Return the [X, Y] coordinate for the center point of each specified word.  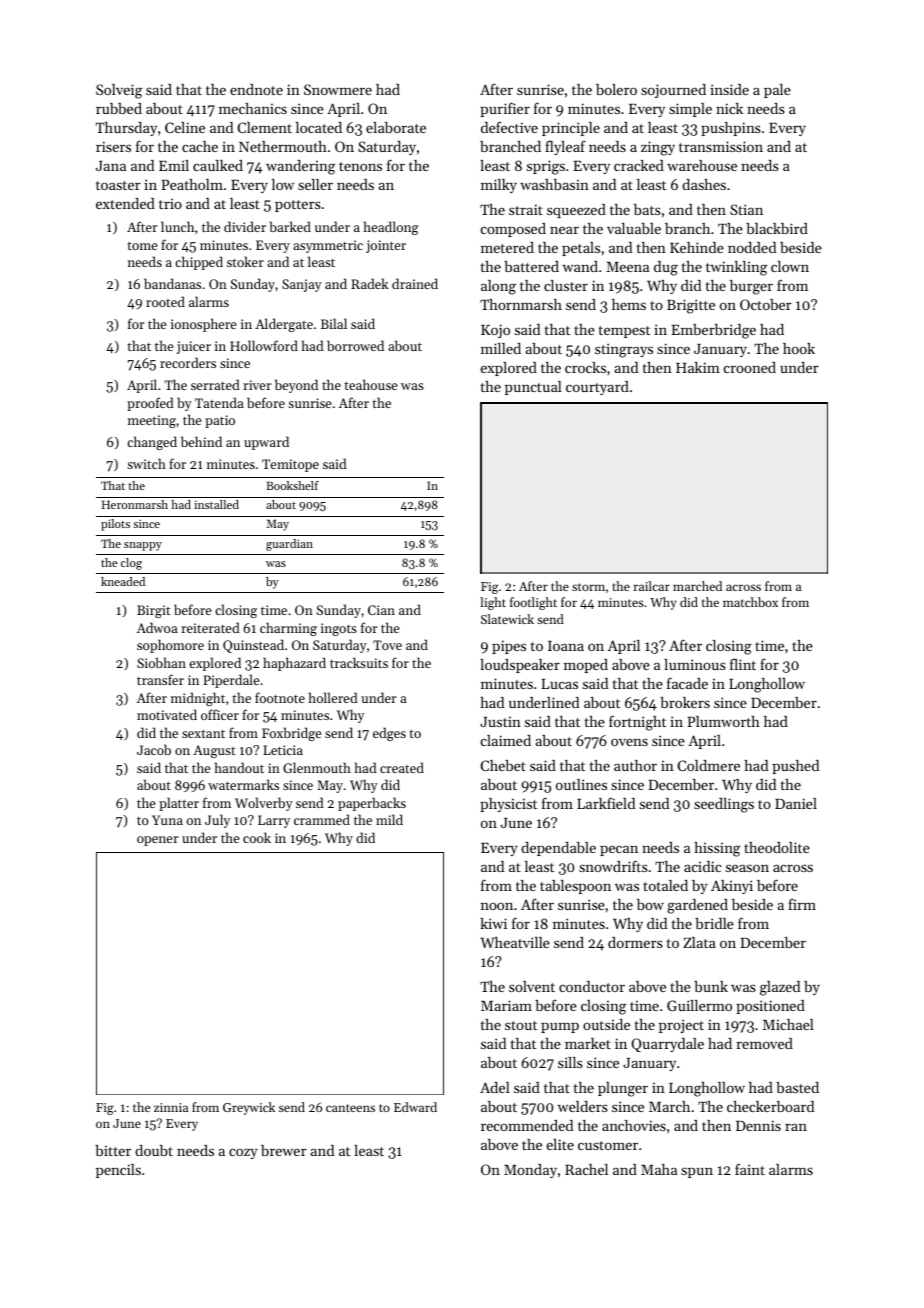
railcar [652, 586]
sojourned [673, 91]
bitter [113, 1150]
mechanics [253, 108]
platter [179, 804]
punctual [533, 388]
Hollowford [264, 345]
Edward [415, 1107]
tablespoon [575, 887]
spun [697, 1172]
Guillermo [699, 1005]
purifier [505, 109]
